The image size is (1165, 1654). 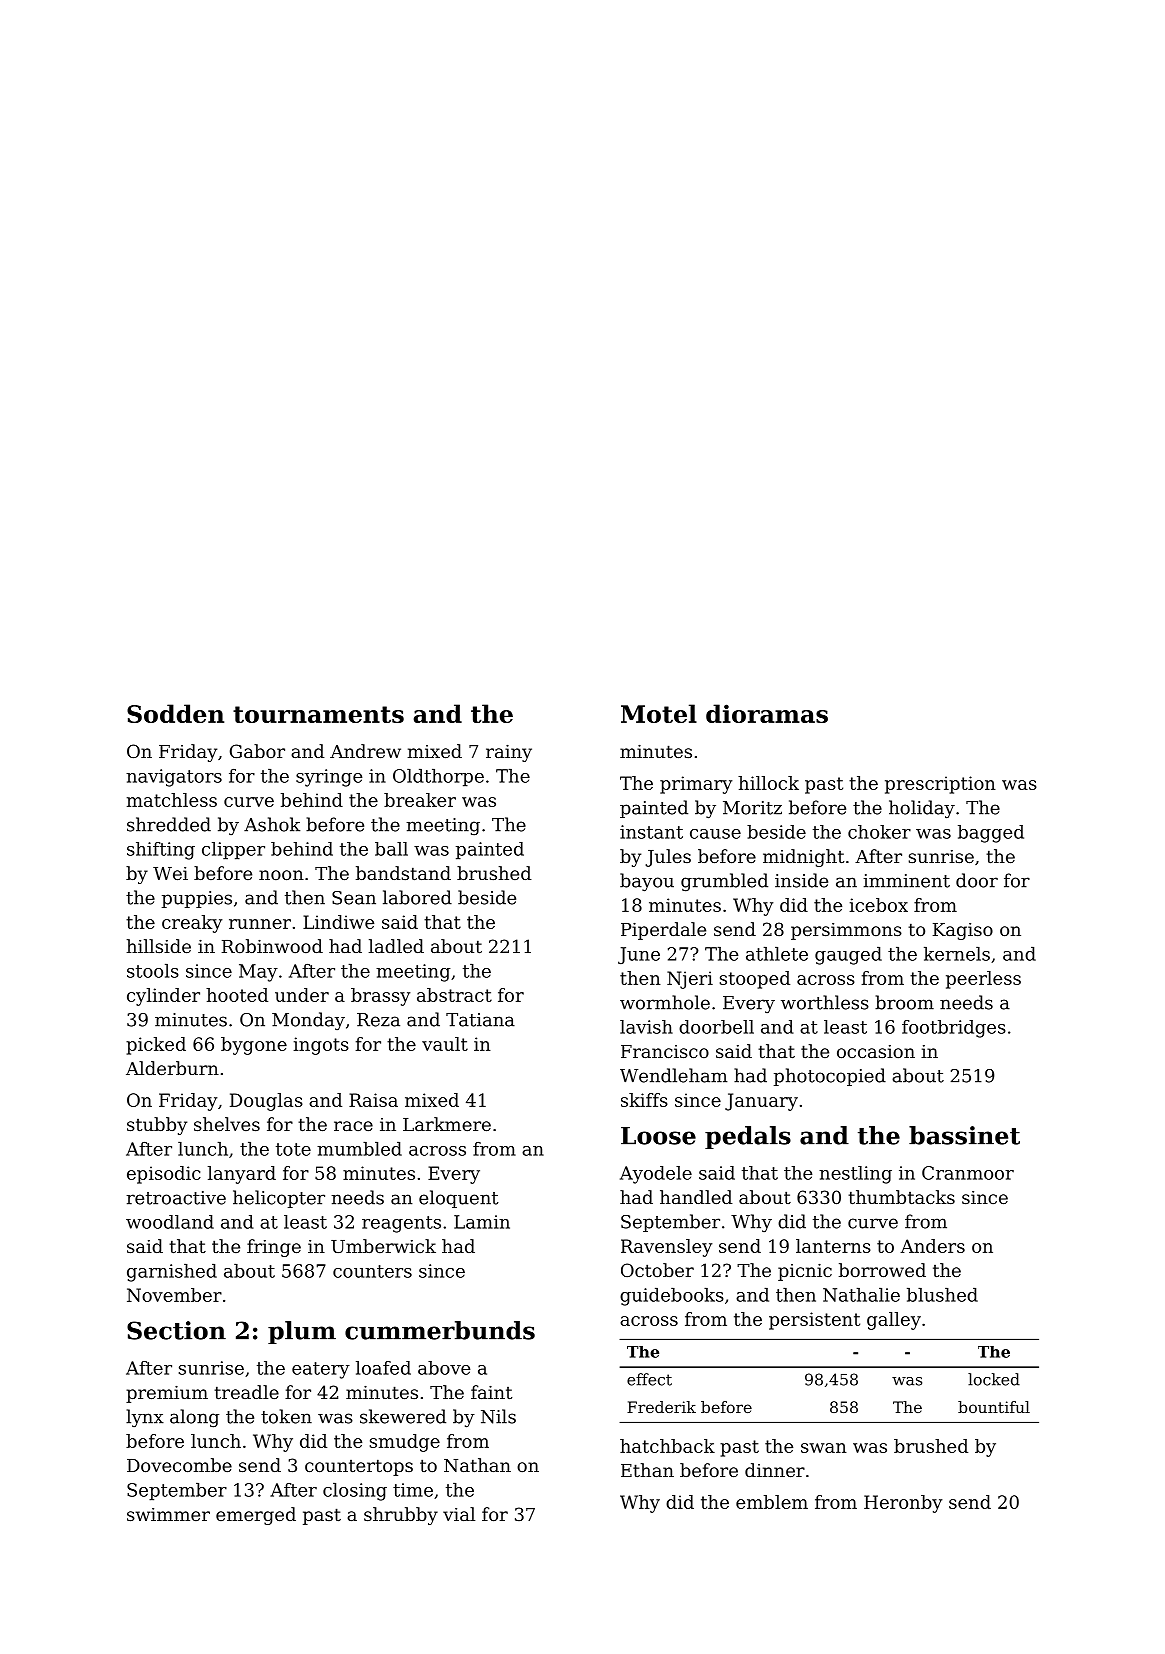 I want to click on effect, so click(x=649, y=1379).
